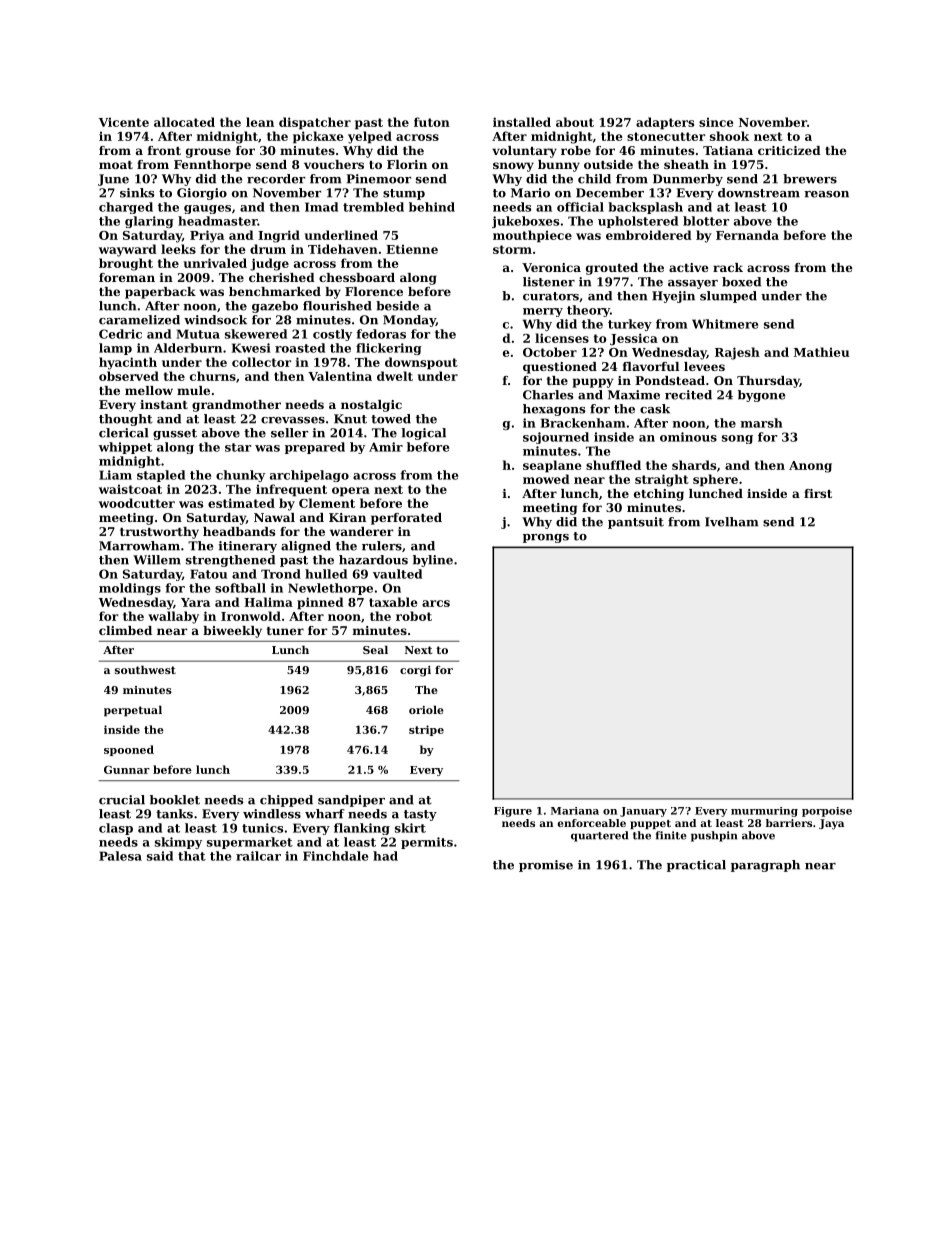 The width and height of the screenshot is (952, 1233). Describe the element at coordinates (696, 866) in the screenshot. I see `practical` at that location.
